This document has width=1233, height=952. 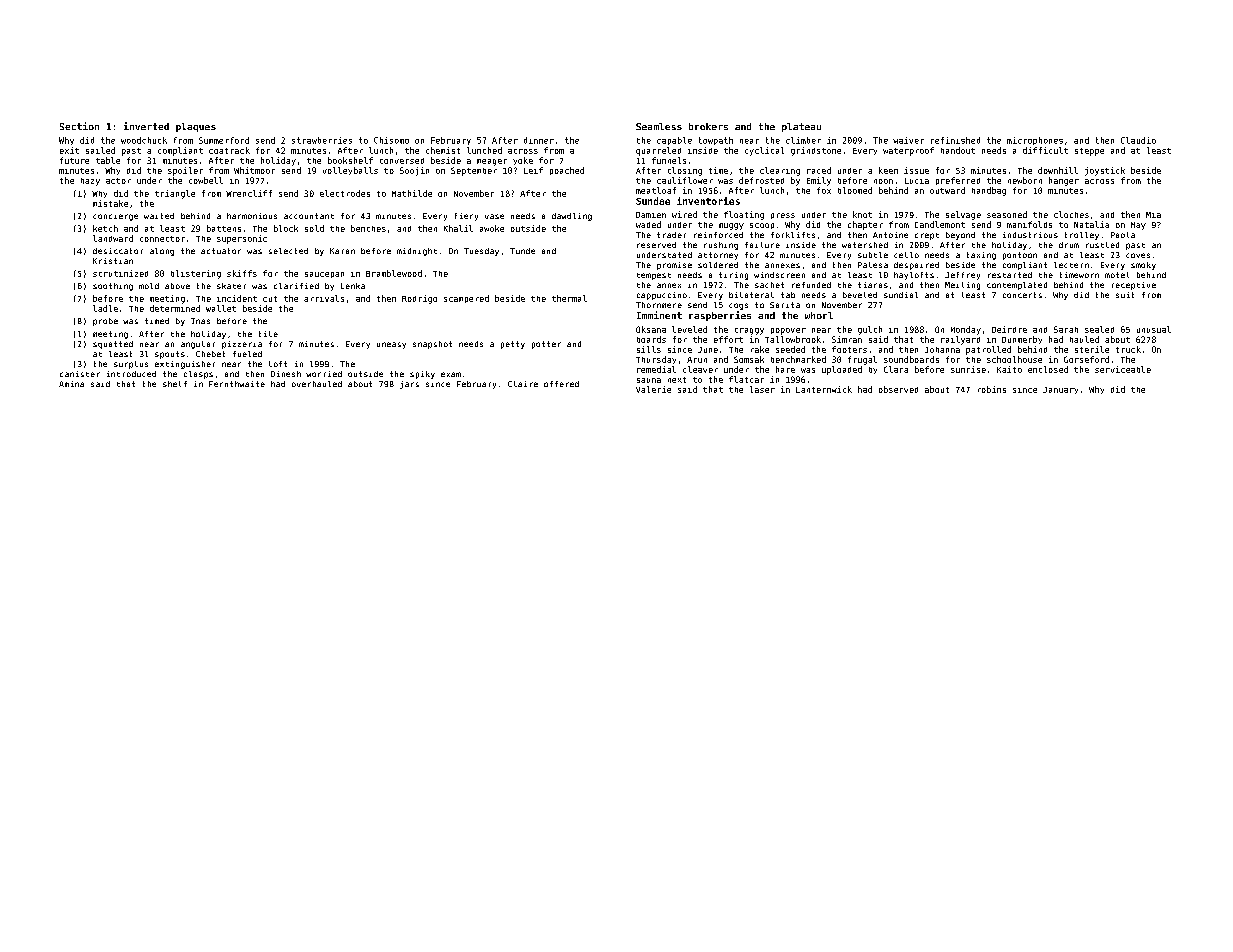 I want to click on Amina, so click(x=71, y=384).
